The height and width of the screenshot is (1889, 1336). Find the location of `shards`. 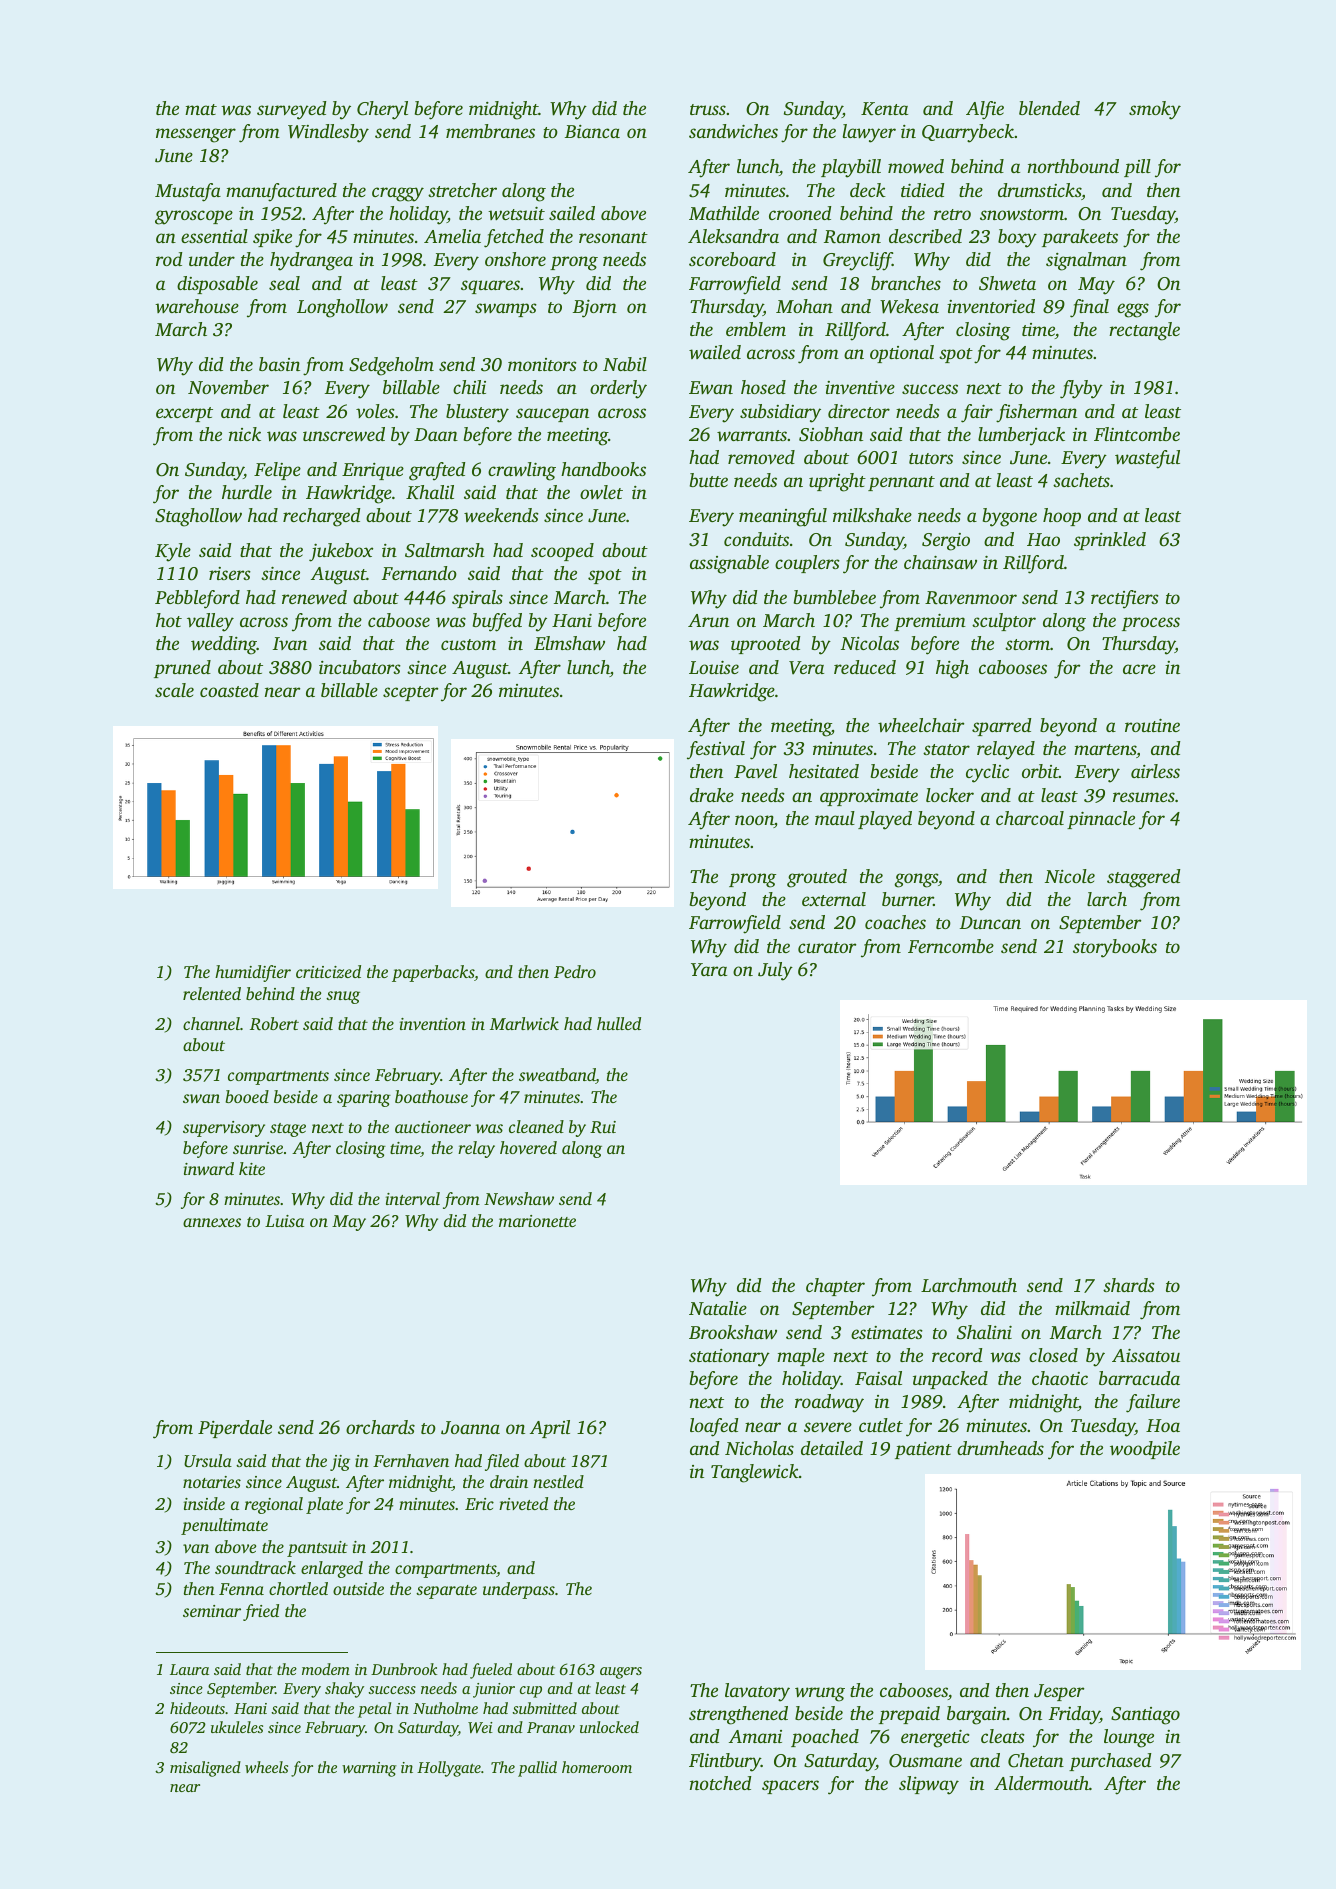

shards is located at coordinates (1129, 1285).
